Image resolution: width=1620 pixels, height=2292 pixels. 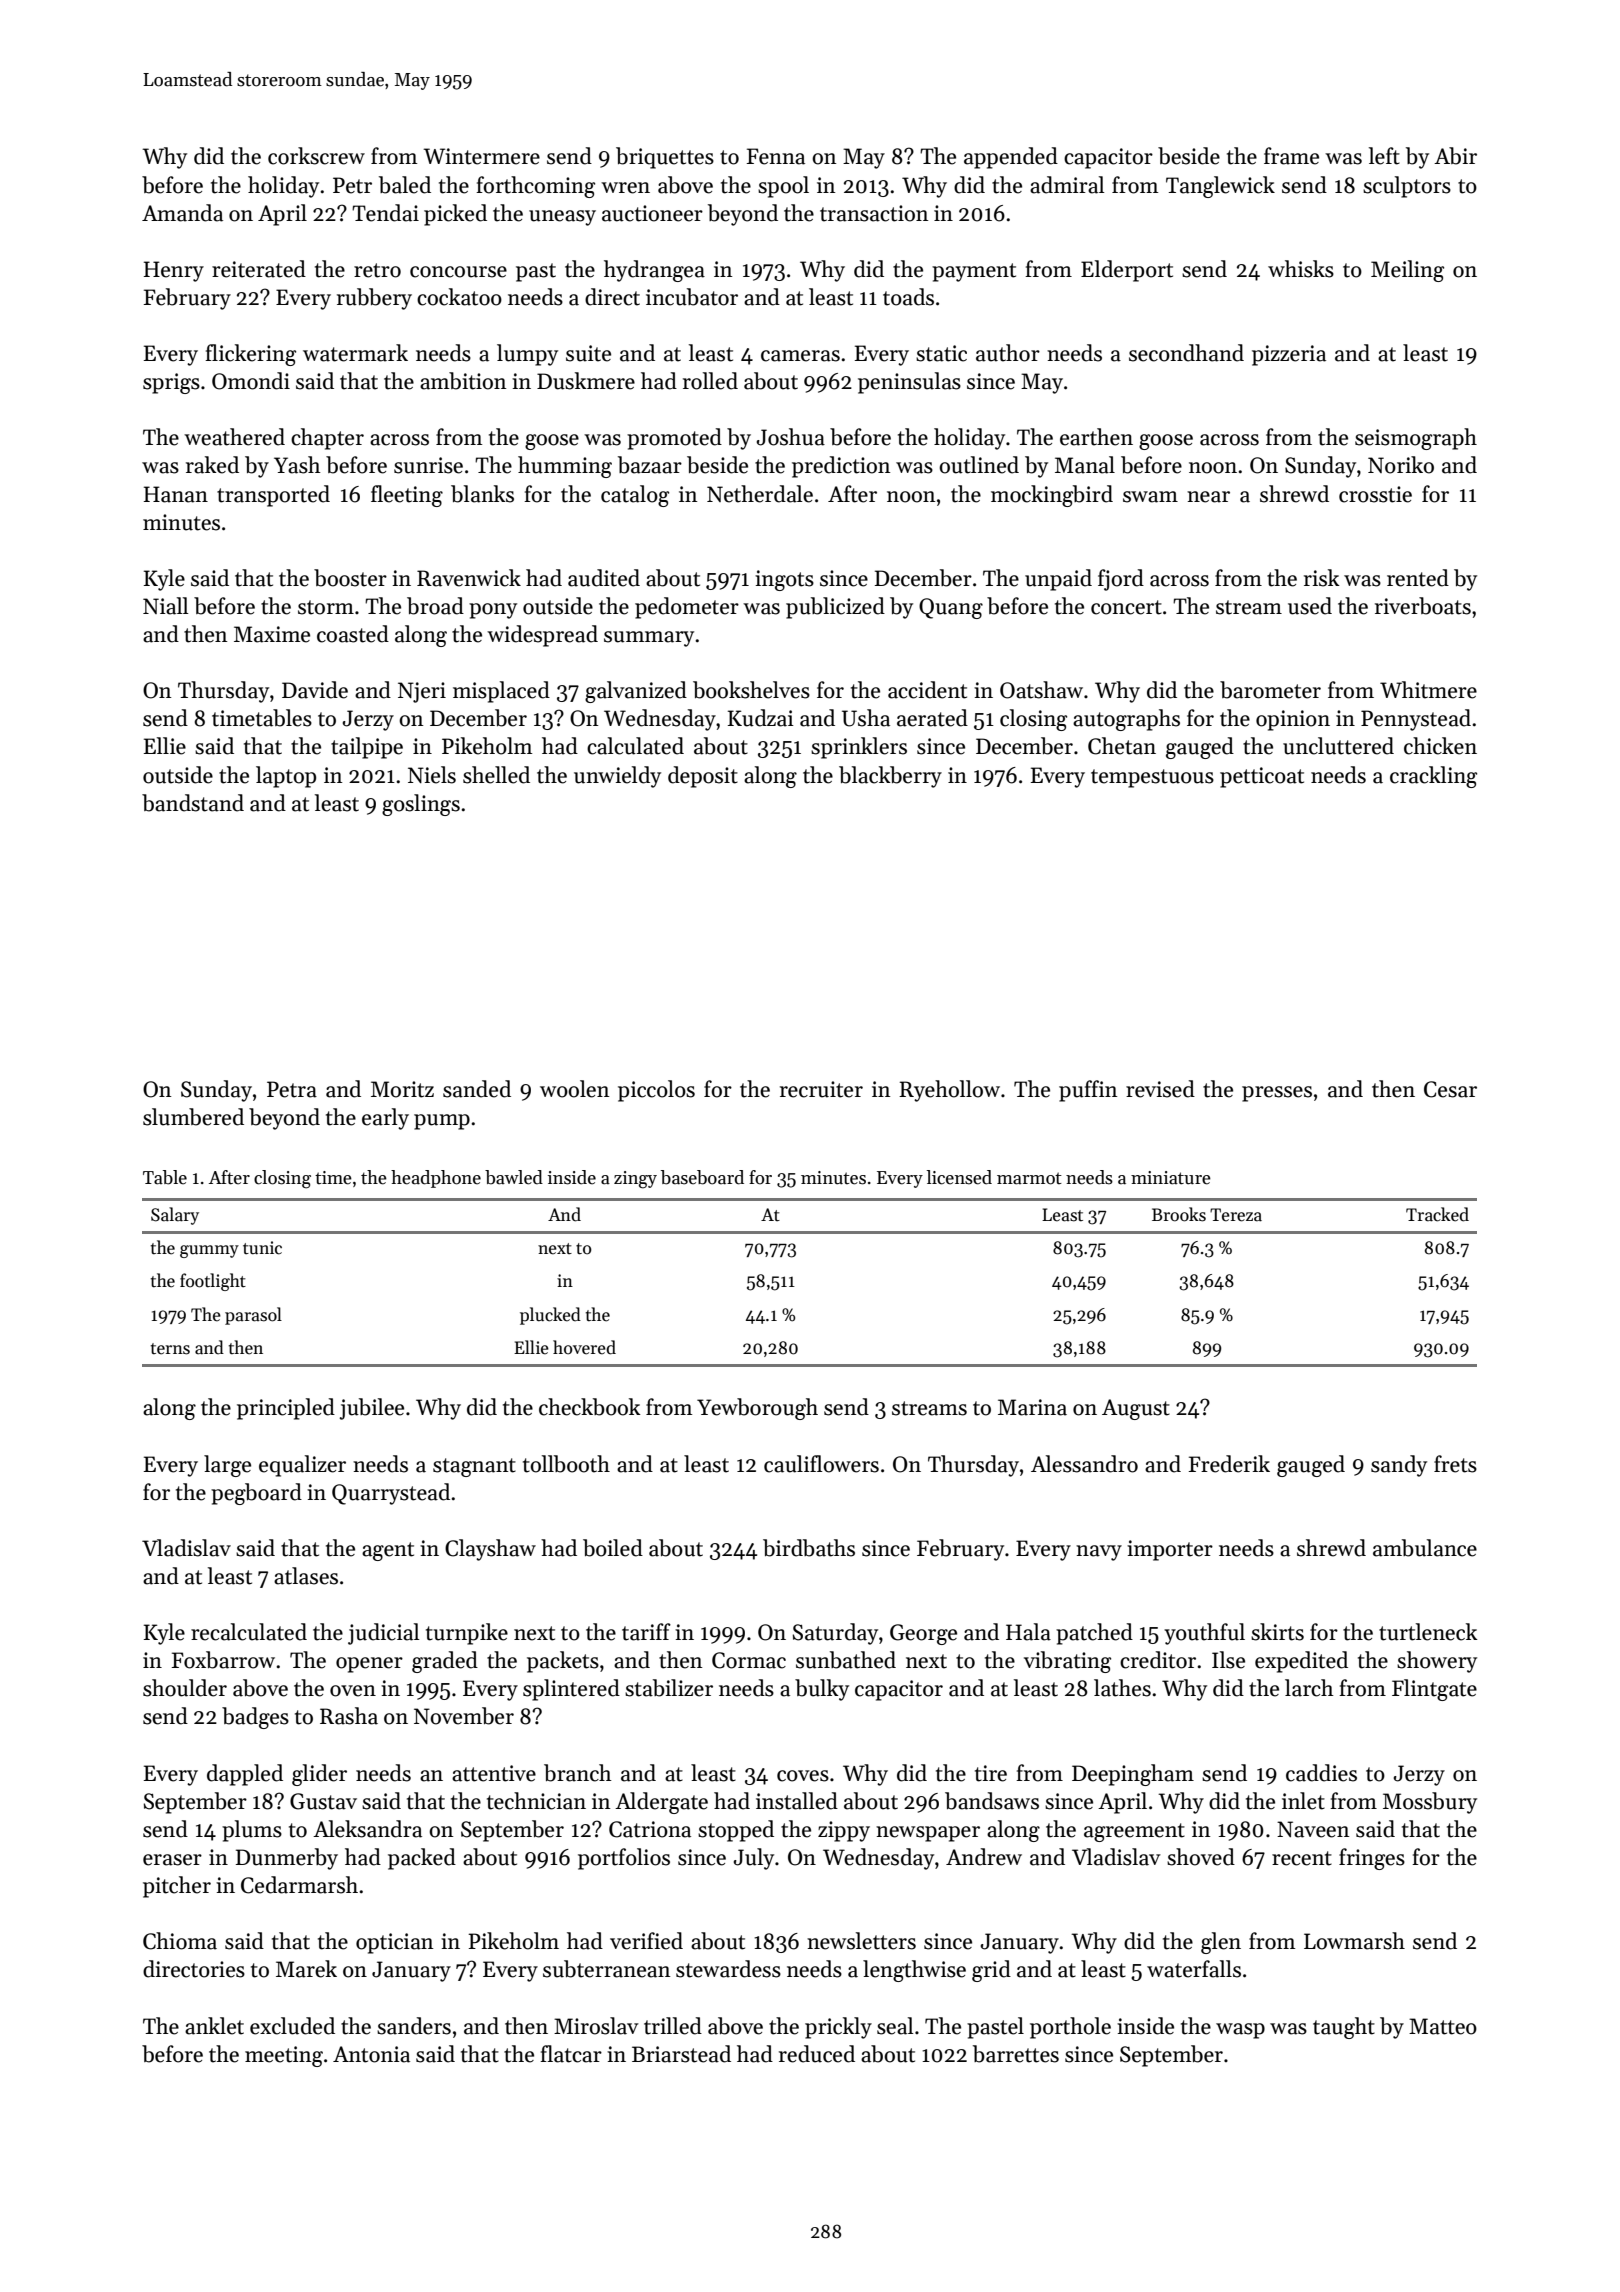 I want to click on outlined, so click(x=979, y=465).
